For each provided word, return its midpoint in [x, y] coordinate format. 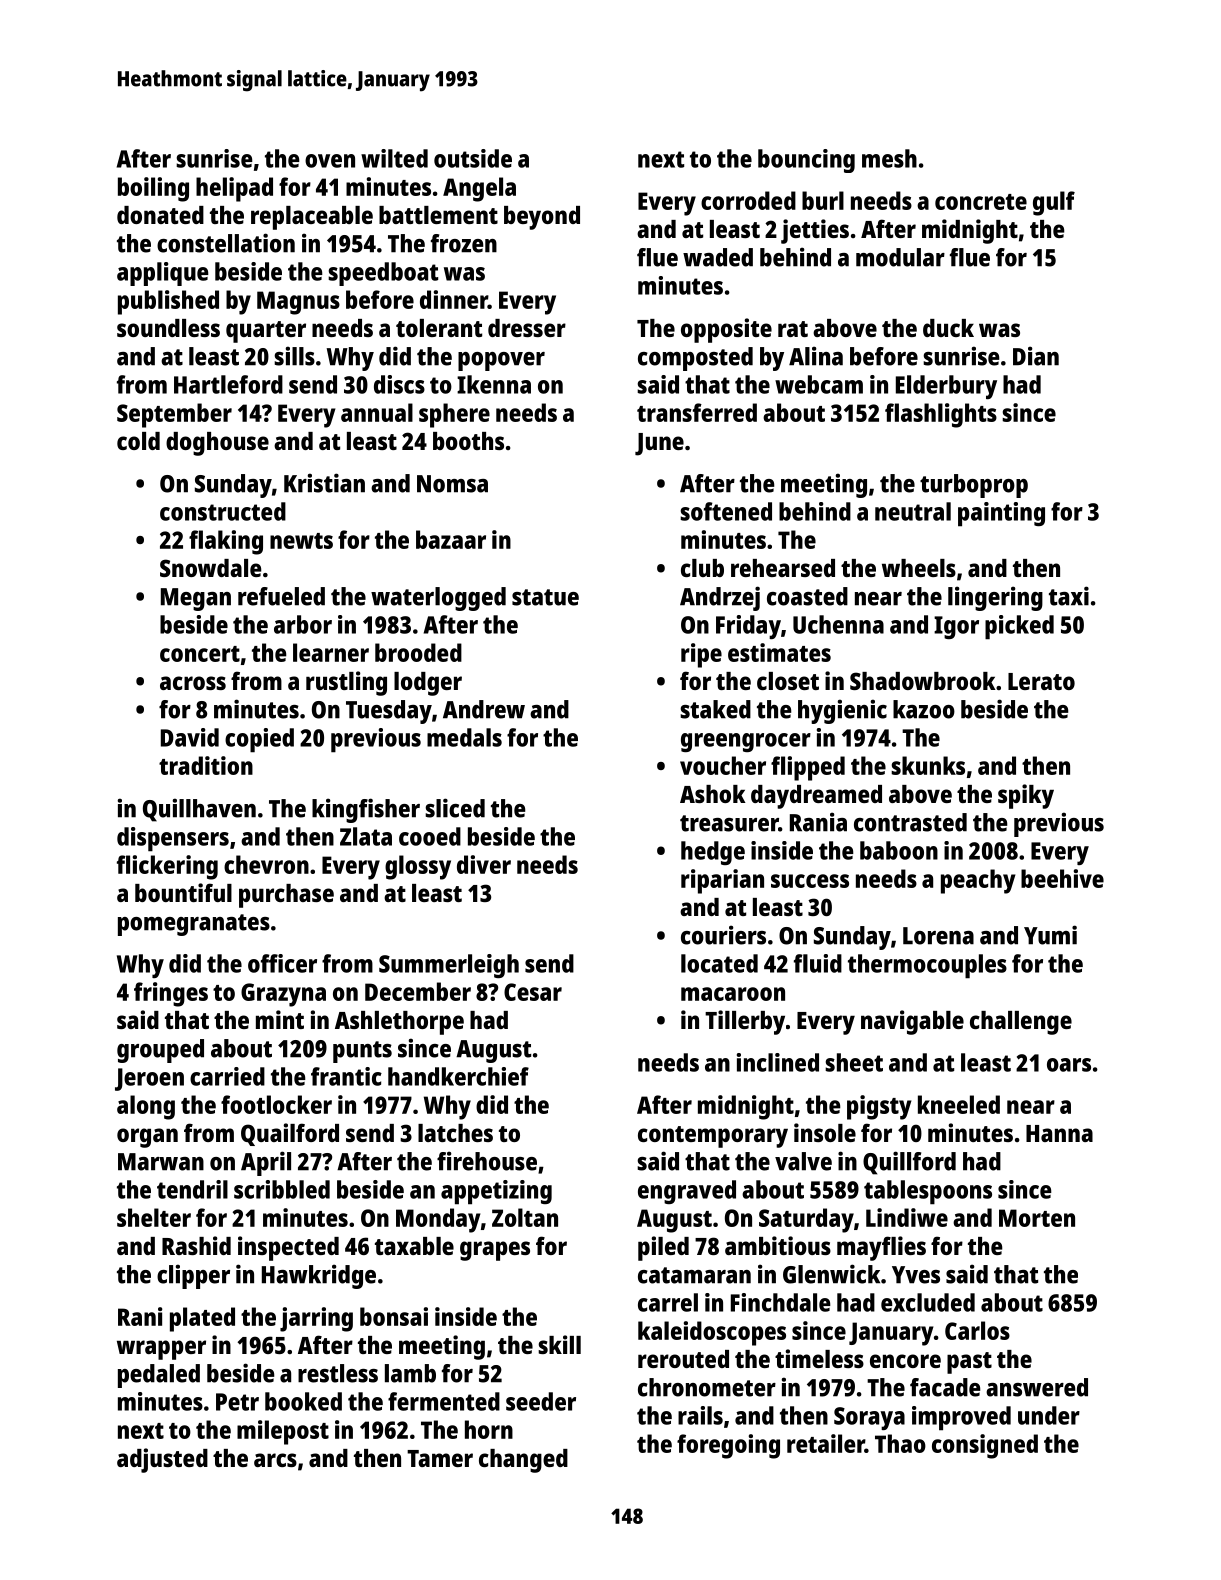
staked [715, 709]
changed [523, 1461]
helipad [234, 189]
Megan [196, 599]
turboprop [974, 486]
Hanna [1059, 1133]
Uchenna [838, 624]
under [1049, 1415]
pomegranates [194, 925]
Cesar [533, 992]
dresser [527, 328]
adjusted [162, 1460]
